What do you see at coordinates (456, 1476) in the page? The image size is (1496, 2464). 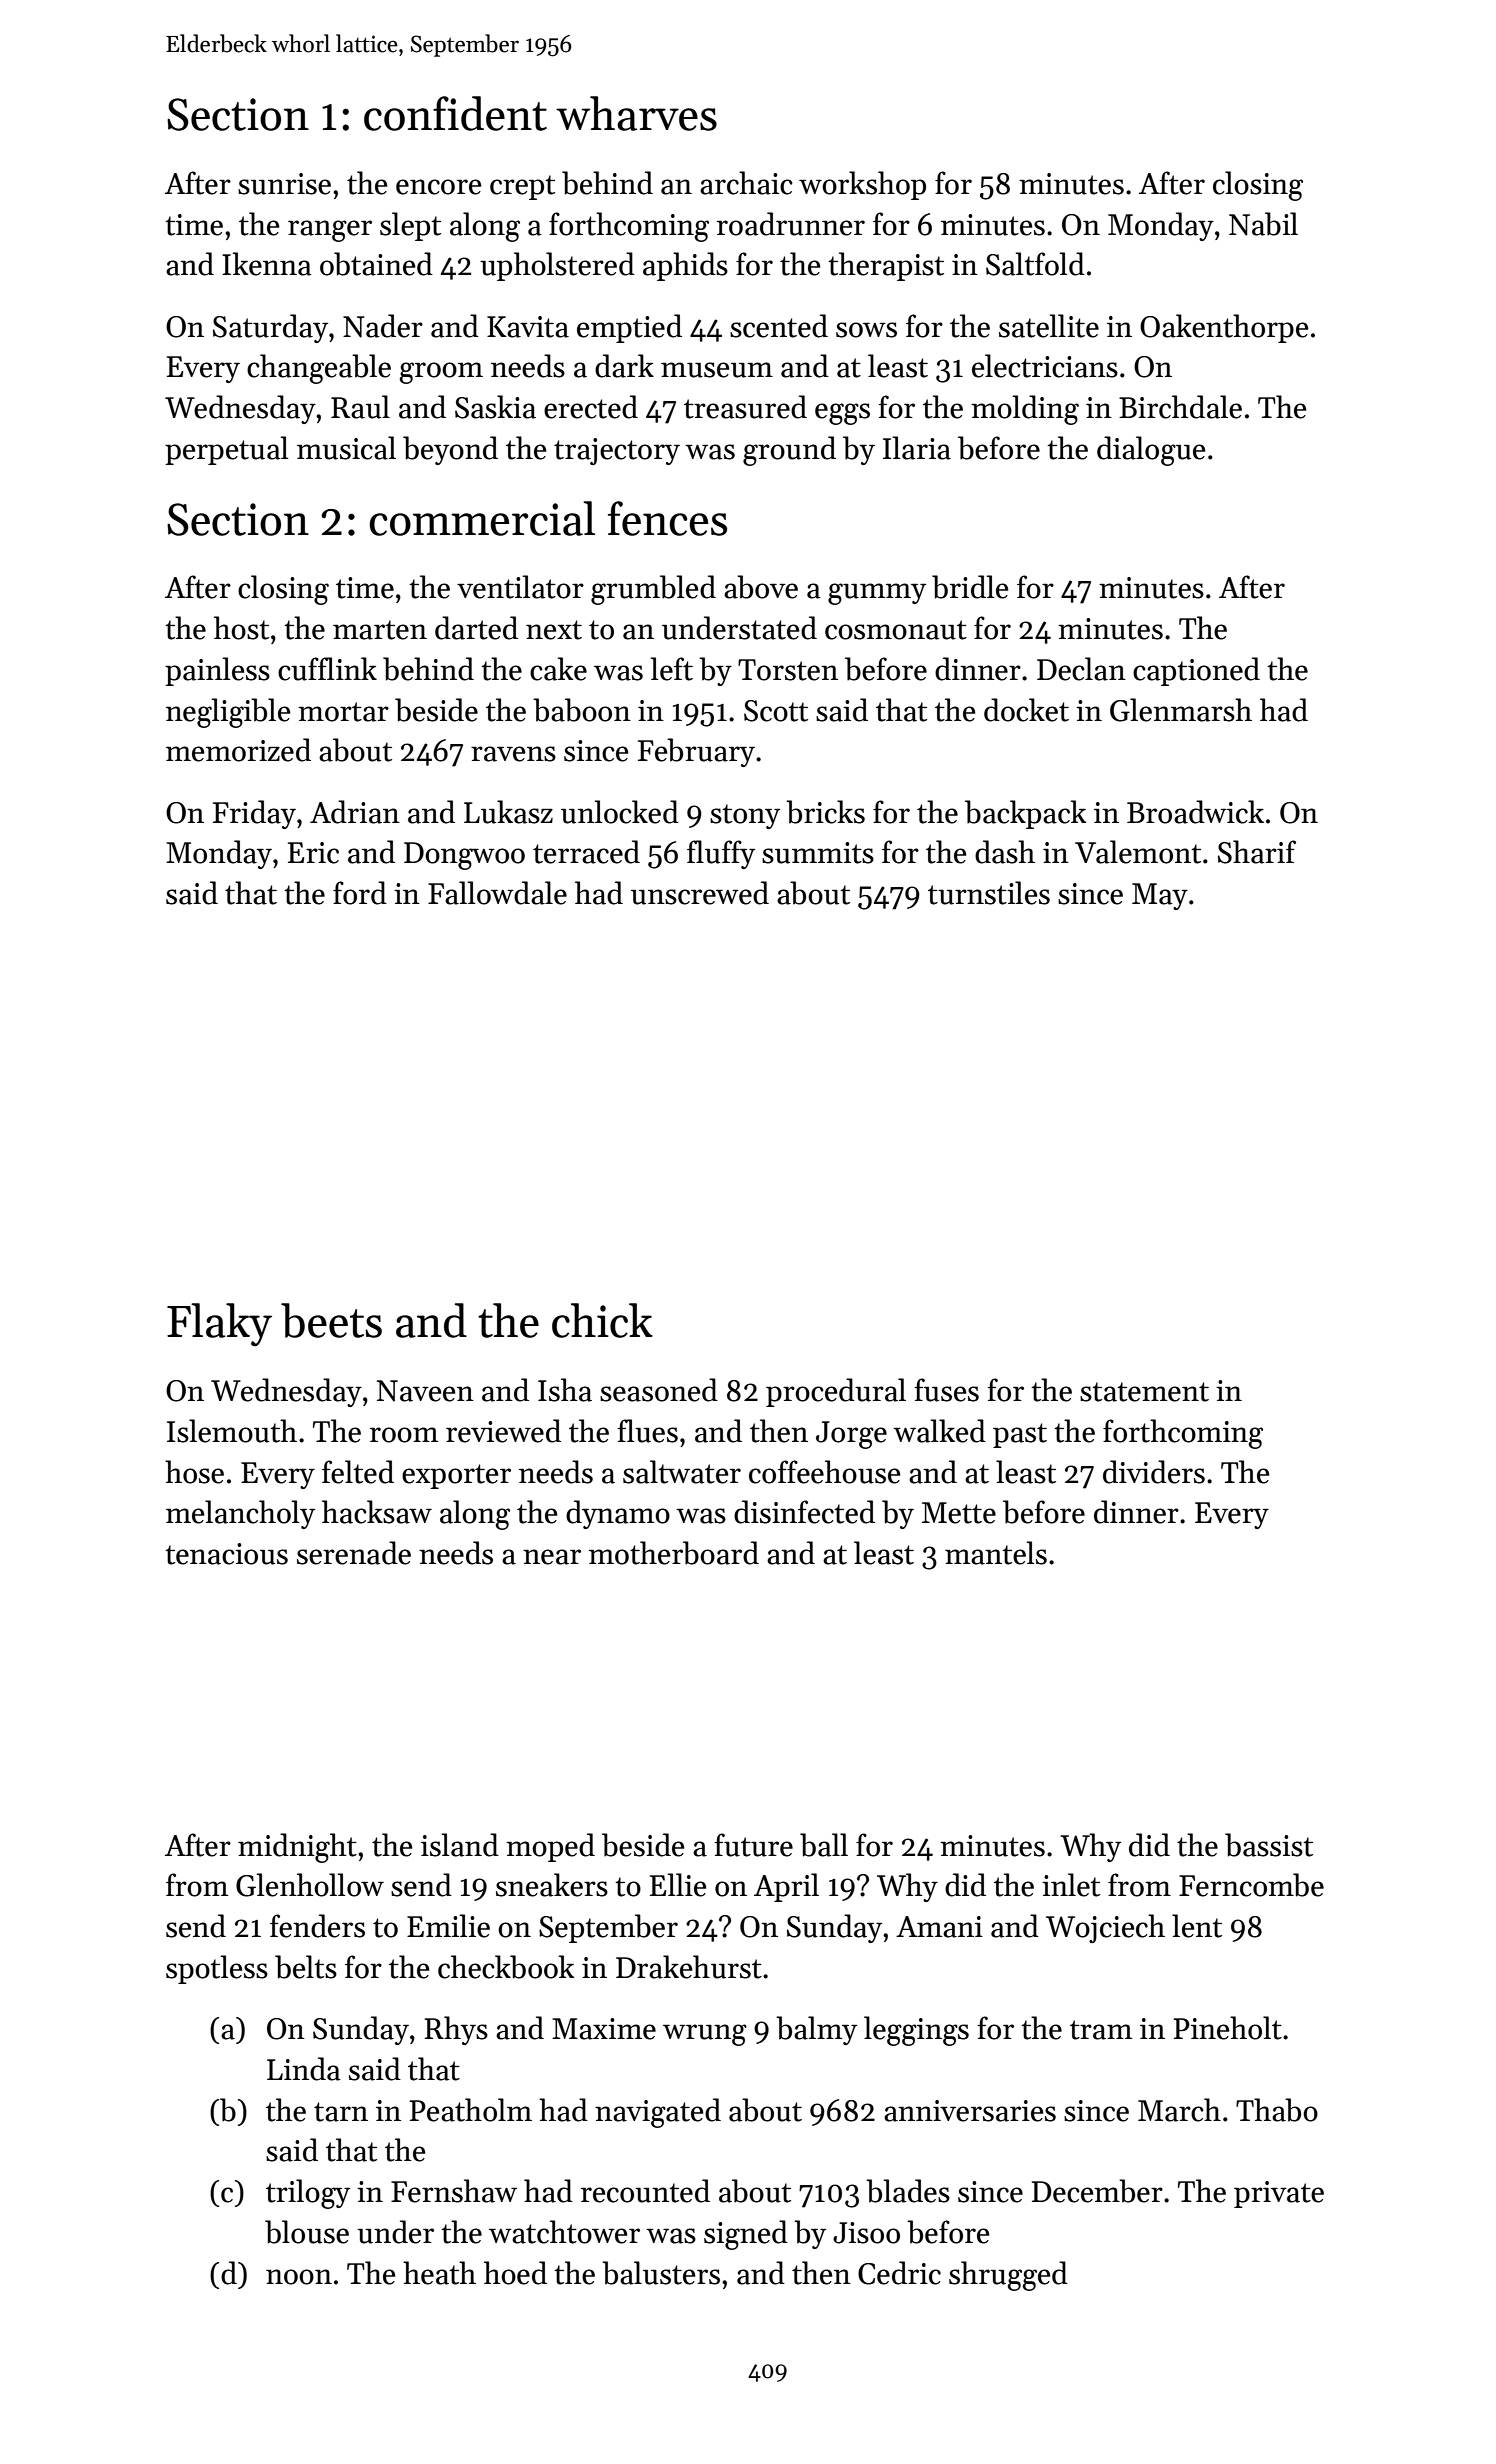 I see `exporter` at bounding box center [456, 1476].
